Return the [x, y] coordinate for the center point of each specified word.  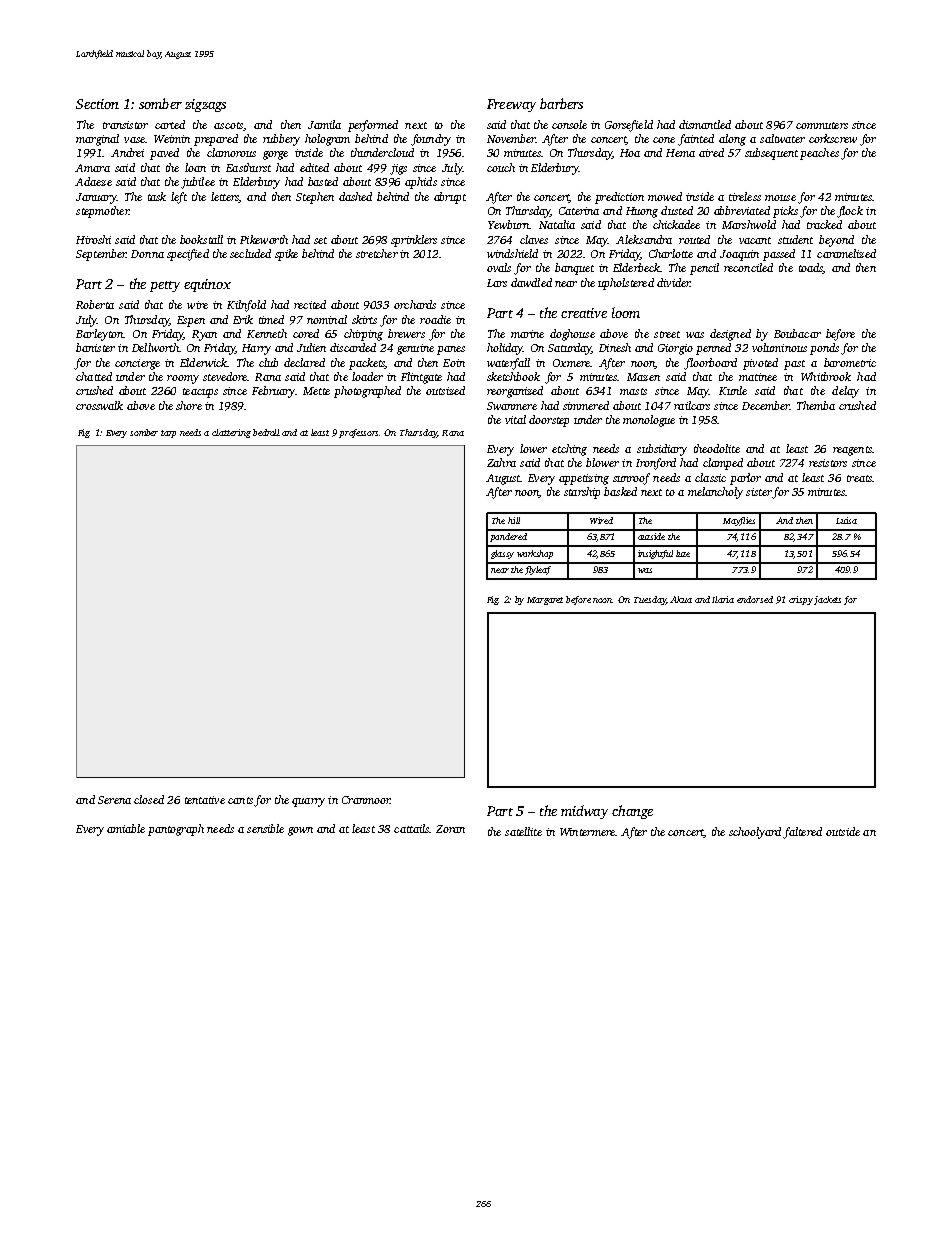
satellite [523, 831]
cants [240, 800]
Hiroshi [93, 239]
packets [367, 364]
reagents [852, 451]
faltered [802, 833]
